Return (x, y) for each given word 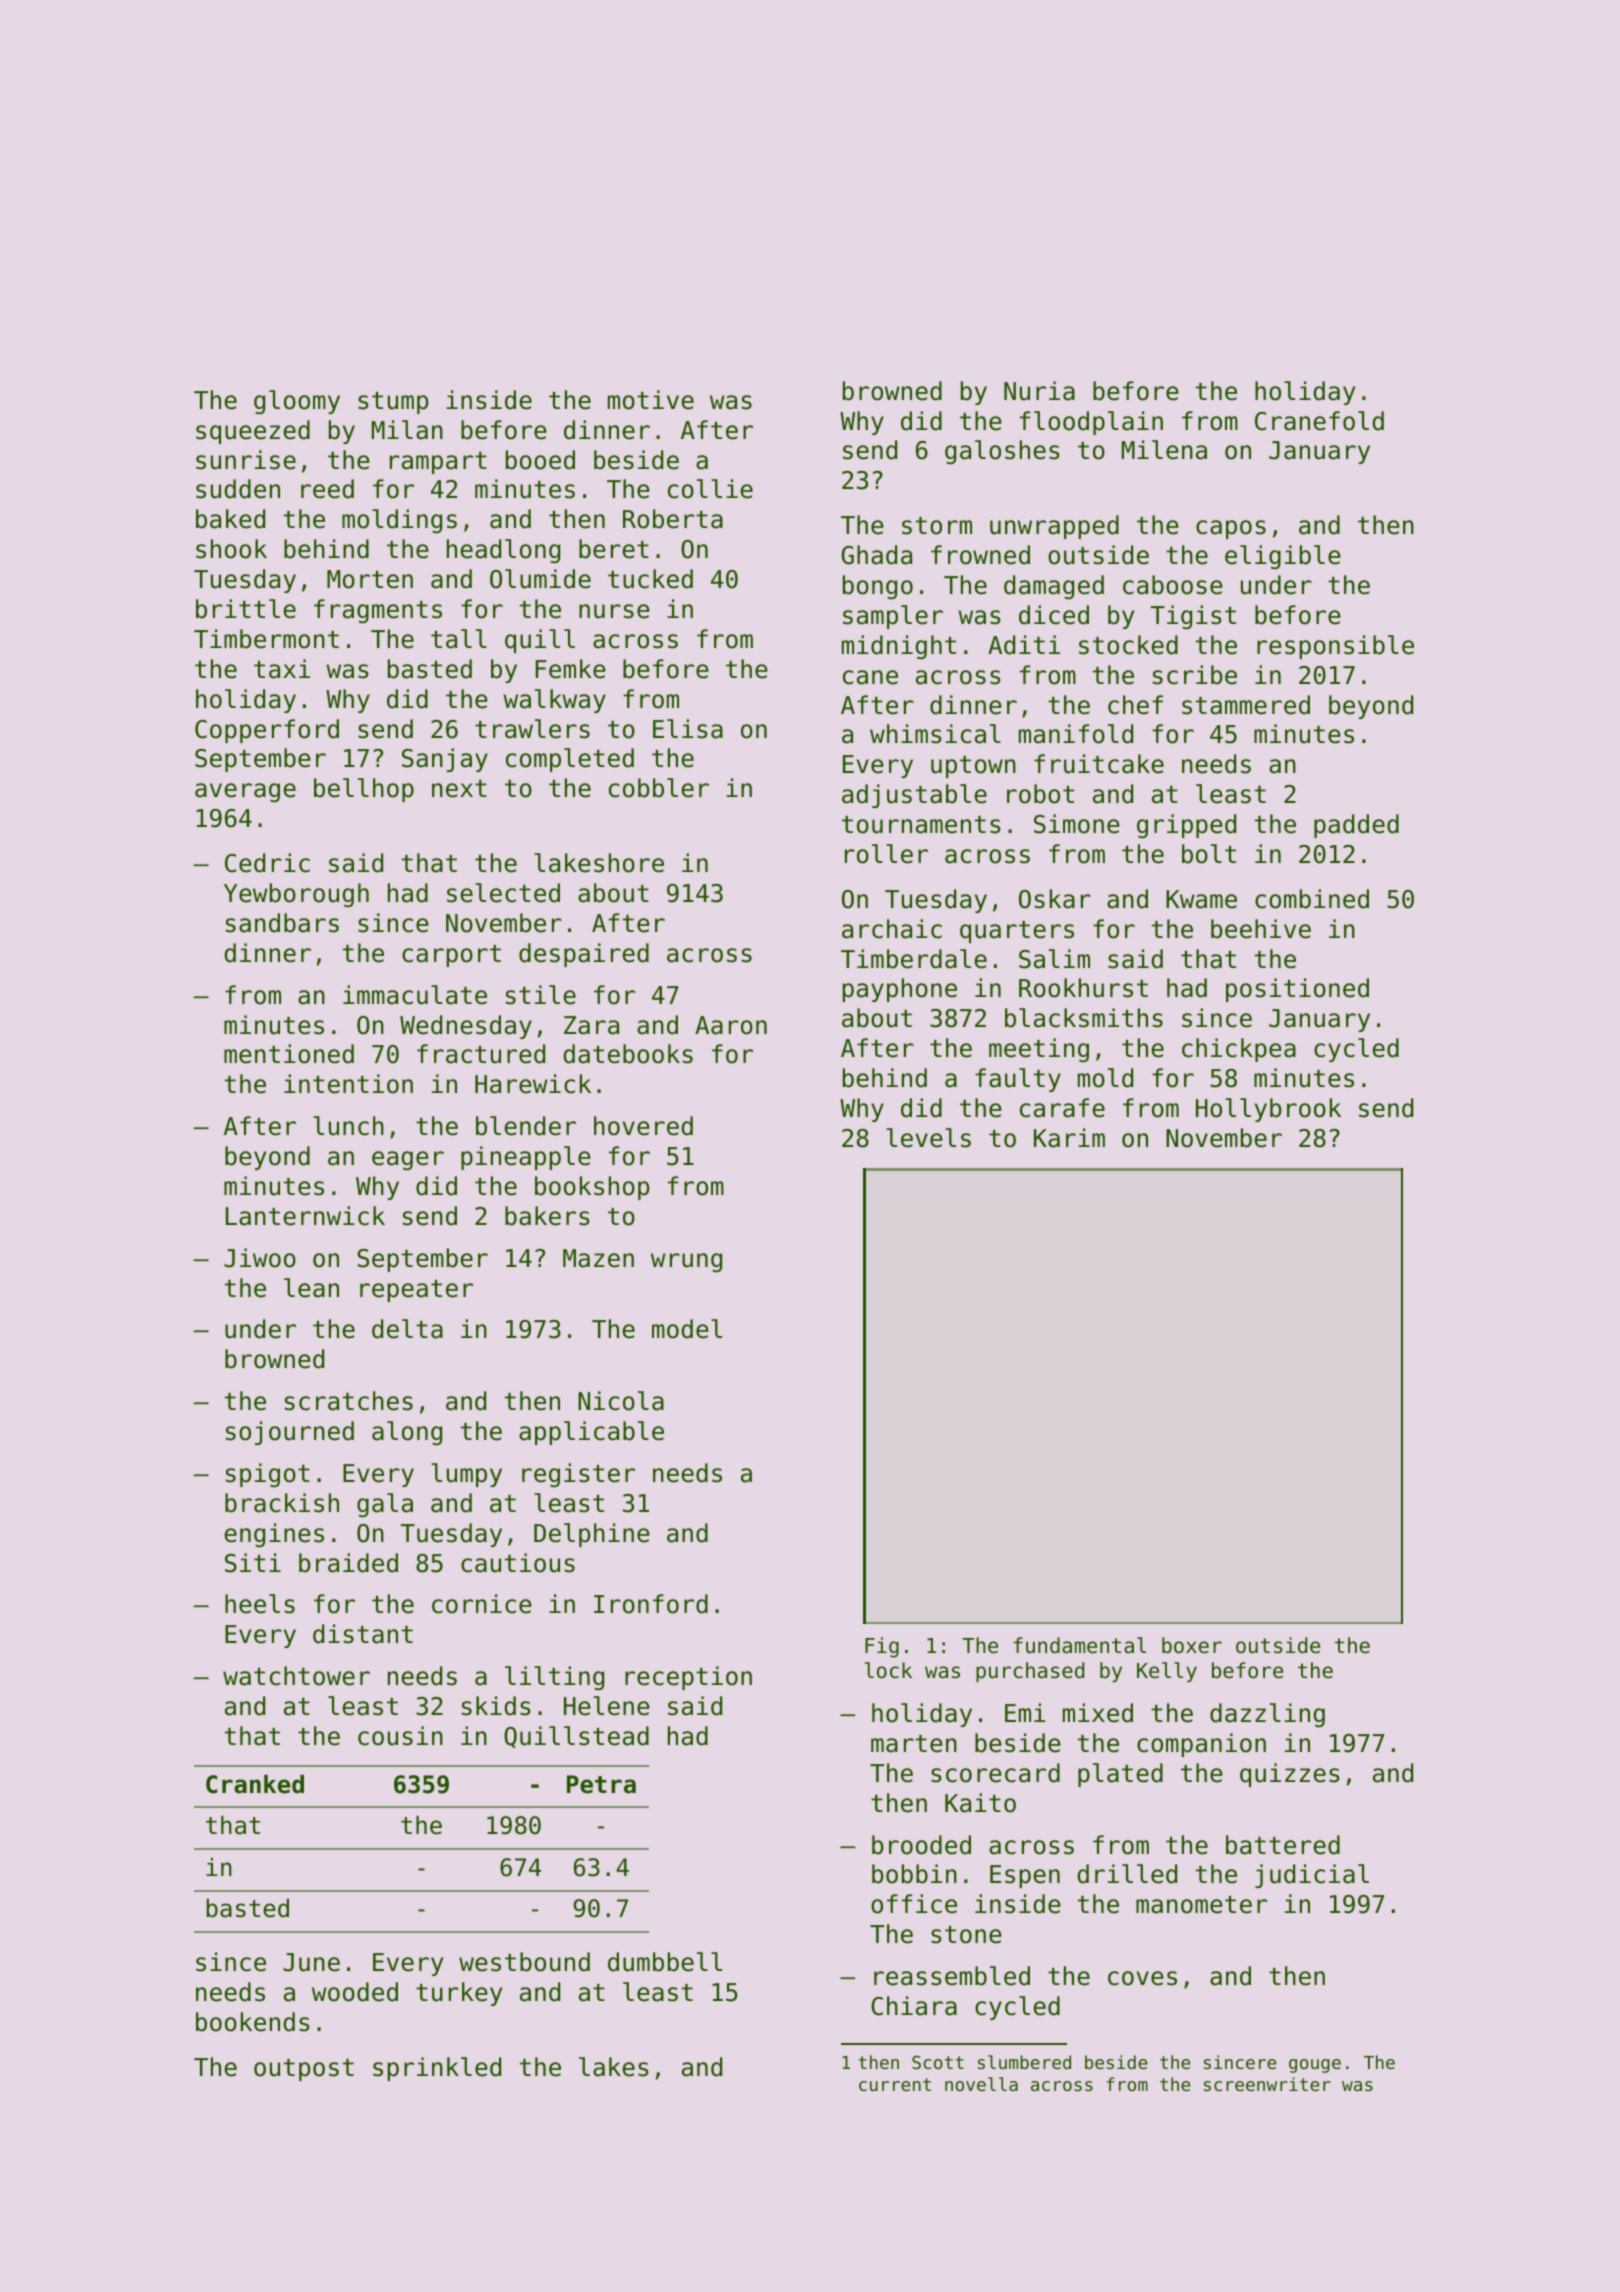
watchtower (296, 1676)
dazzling (1267, 1715)
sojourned (290, 1433)
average (245, 793)
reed (327, 489)
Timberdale (914, 959)
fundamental (1079, 1645)
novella (981, 2084)
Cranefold (1319, 421)
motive (651, 400)
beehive (1261, 929)
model (687, 1329)
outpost (304, 2070)
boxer (1192, 1645)
